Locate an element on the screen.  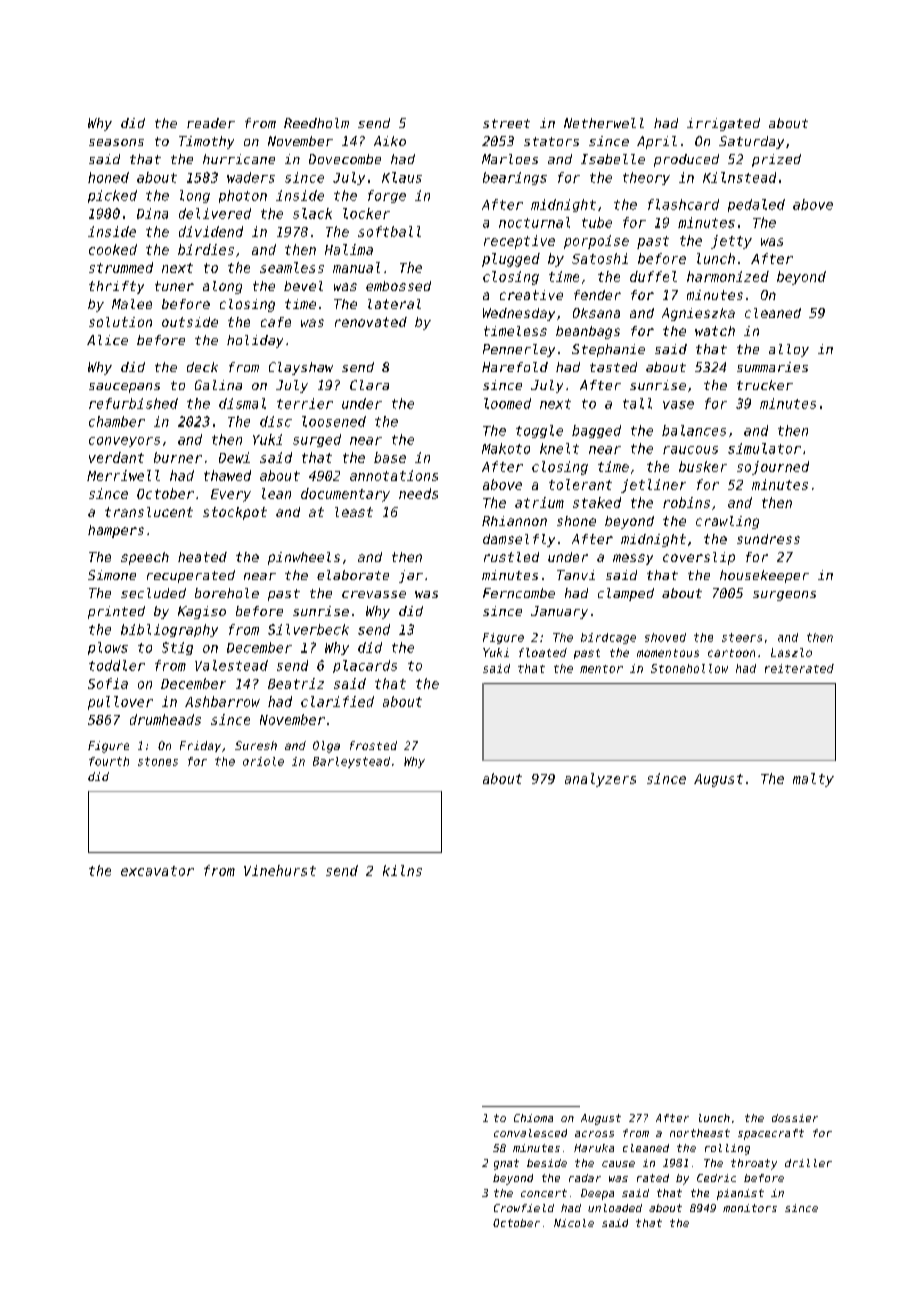
dossier is located at coordinates (795, 1118).
